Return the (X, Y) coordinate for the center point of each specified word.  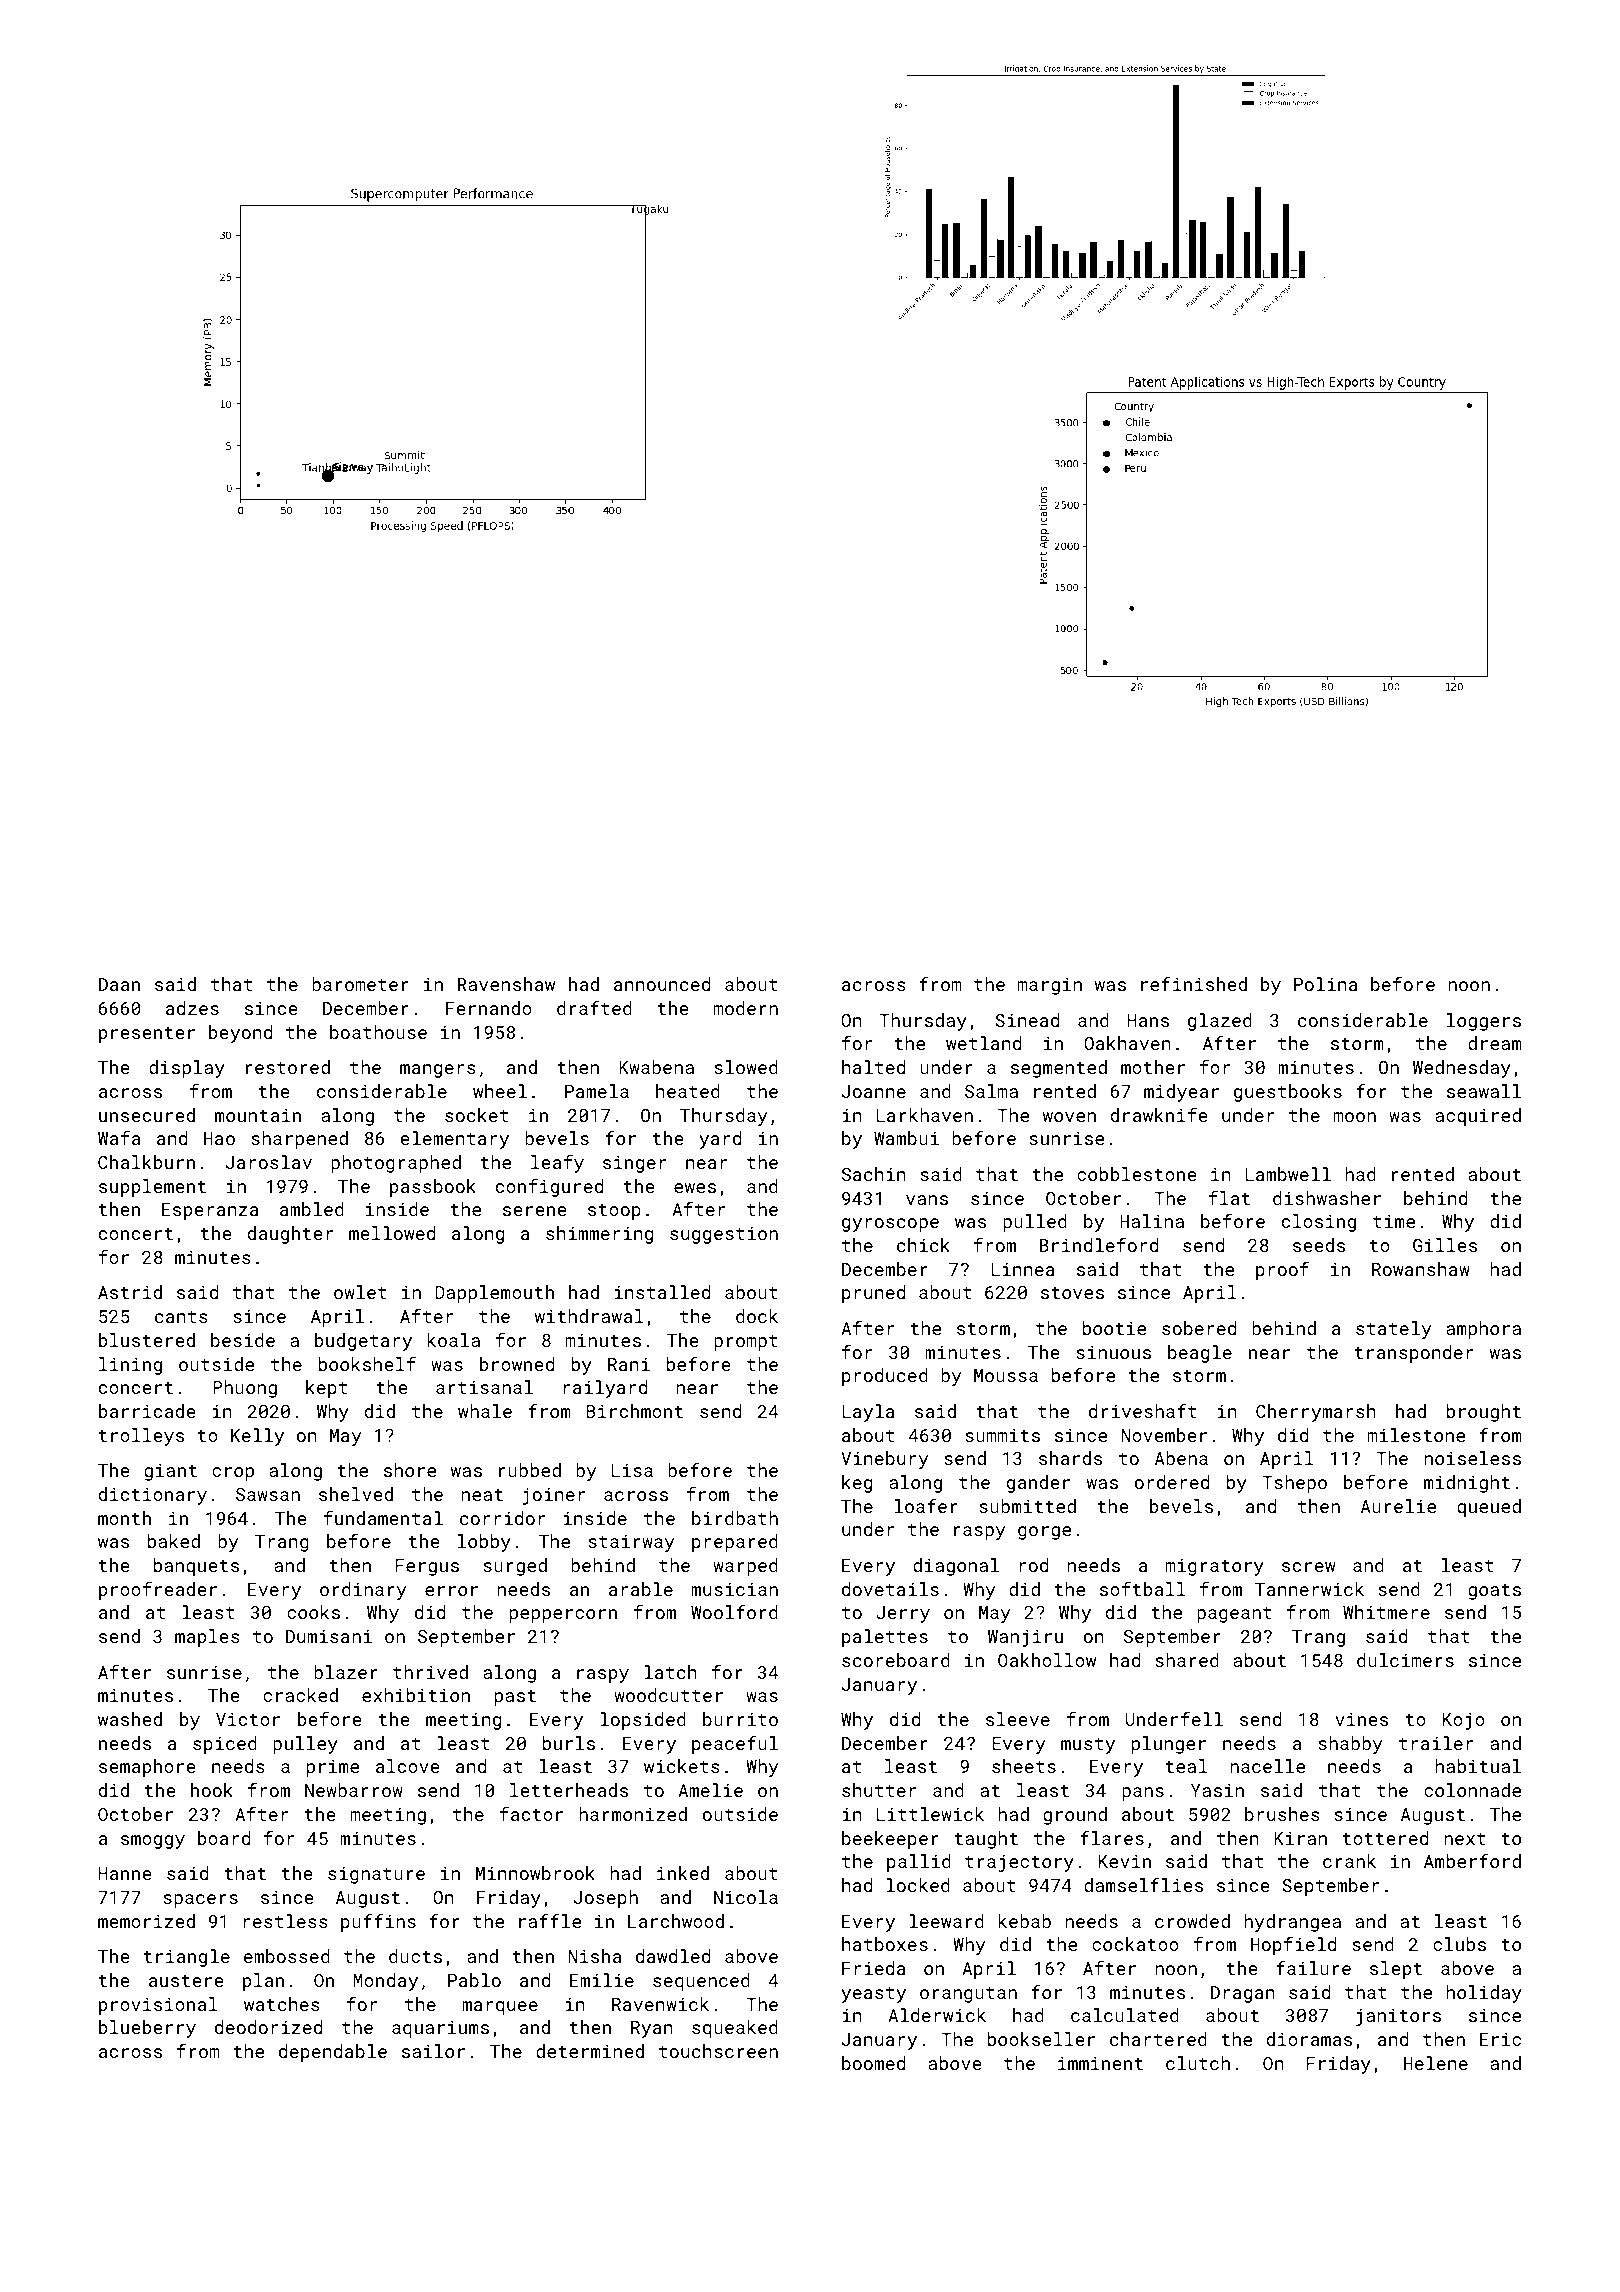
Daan (119, 984)
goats (1494, 1592)
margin (1050, 986)
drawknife (1159, 1115)
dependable (333, 2053)
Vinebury (884, 1460)
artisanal (484, 1387)
